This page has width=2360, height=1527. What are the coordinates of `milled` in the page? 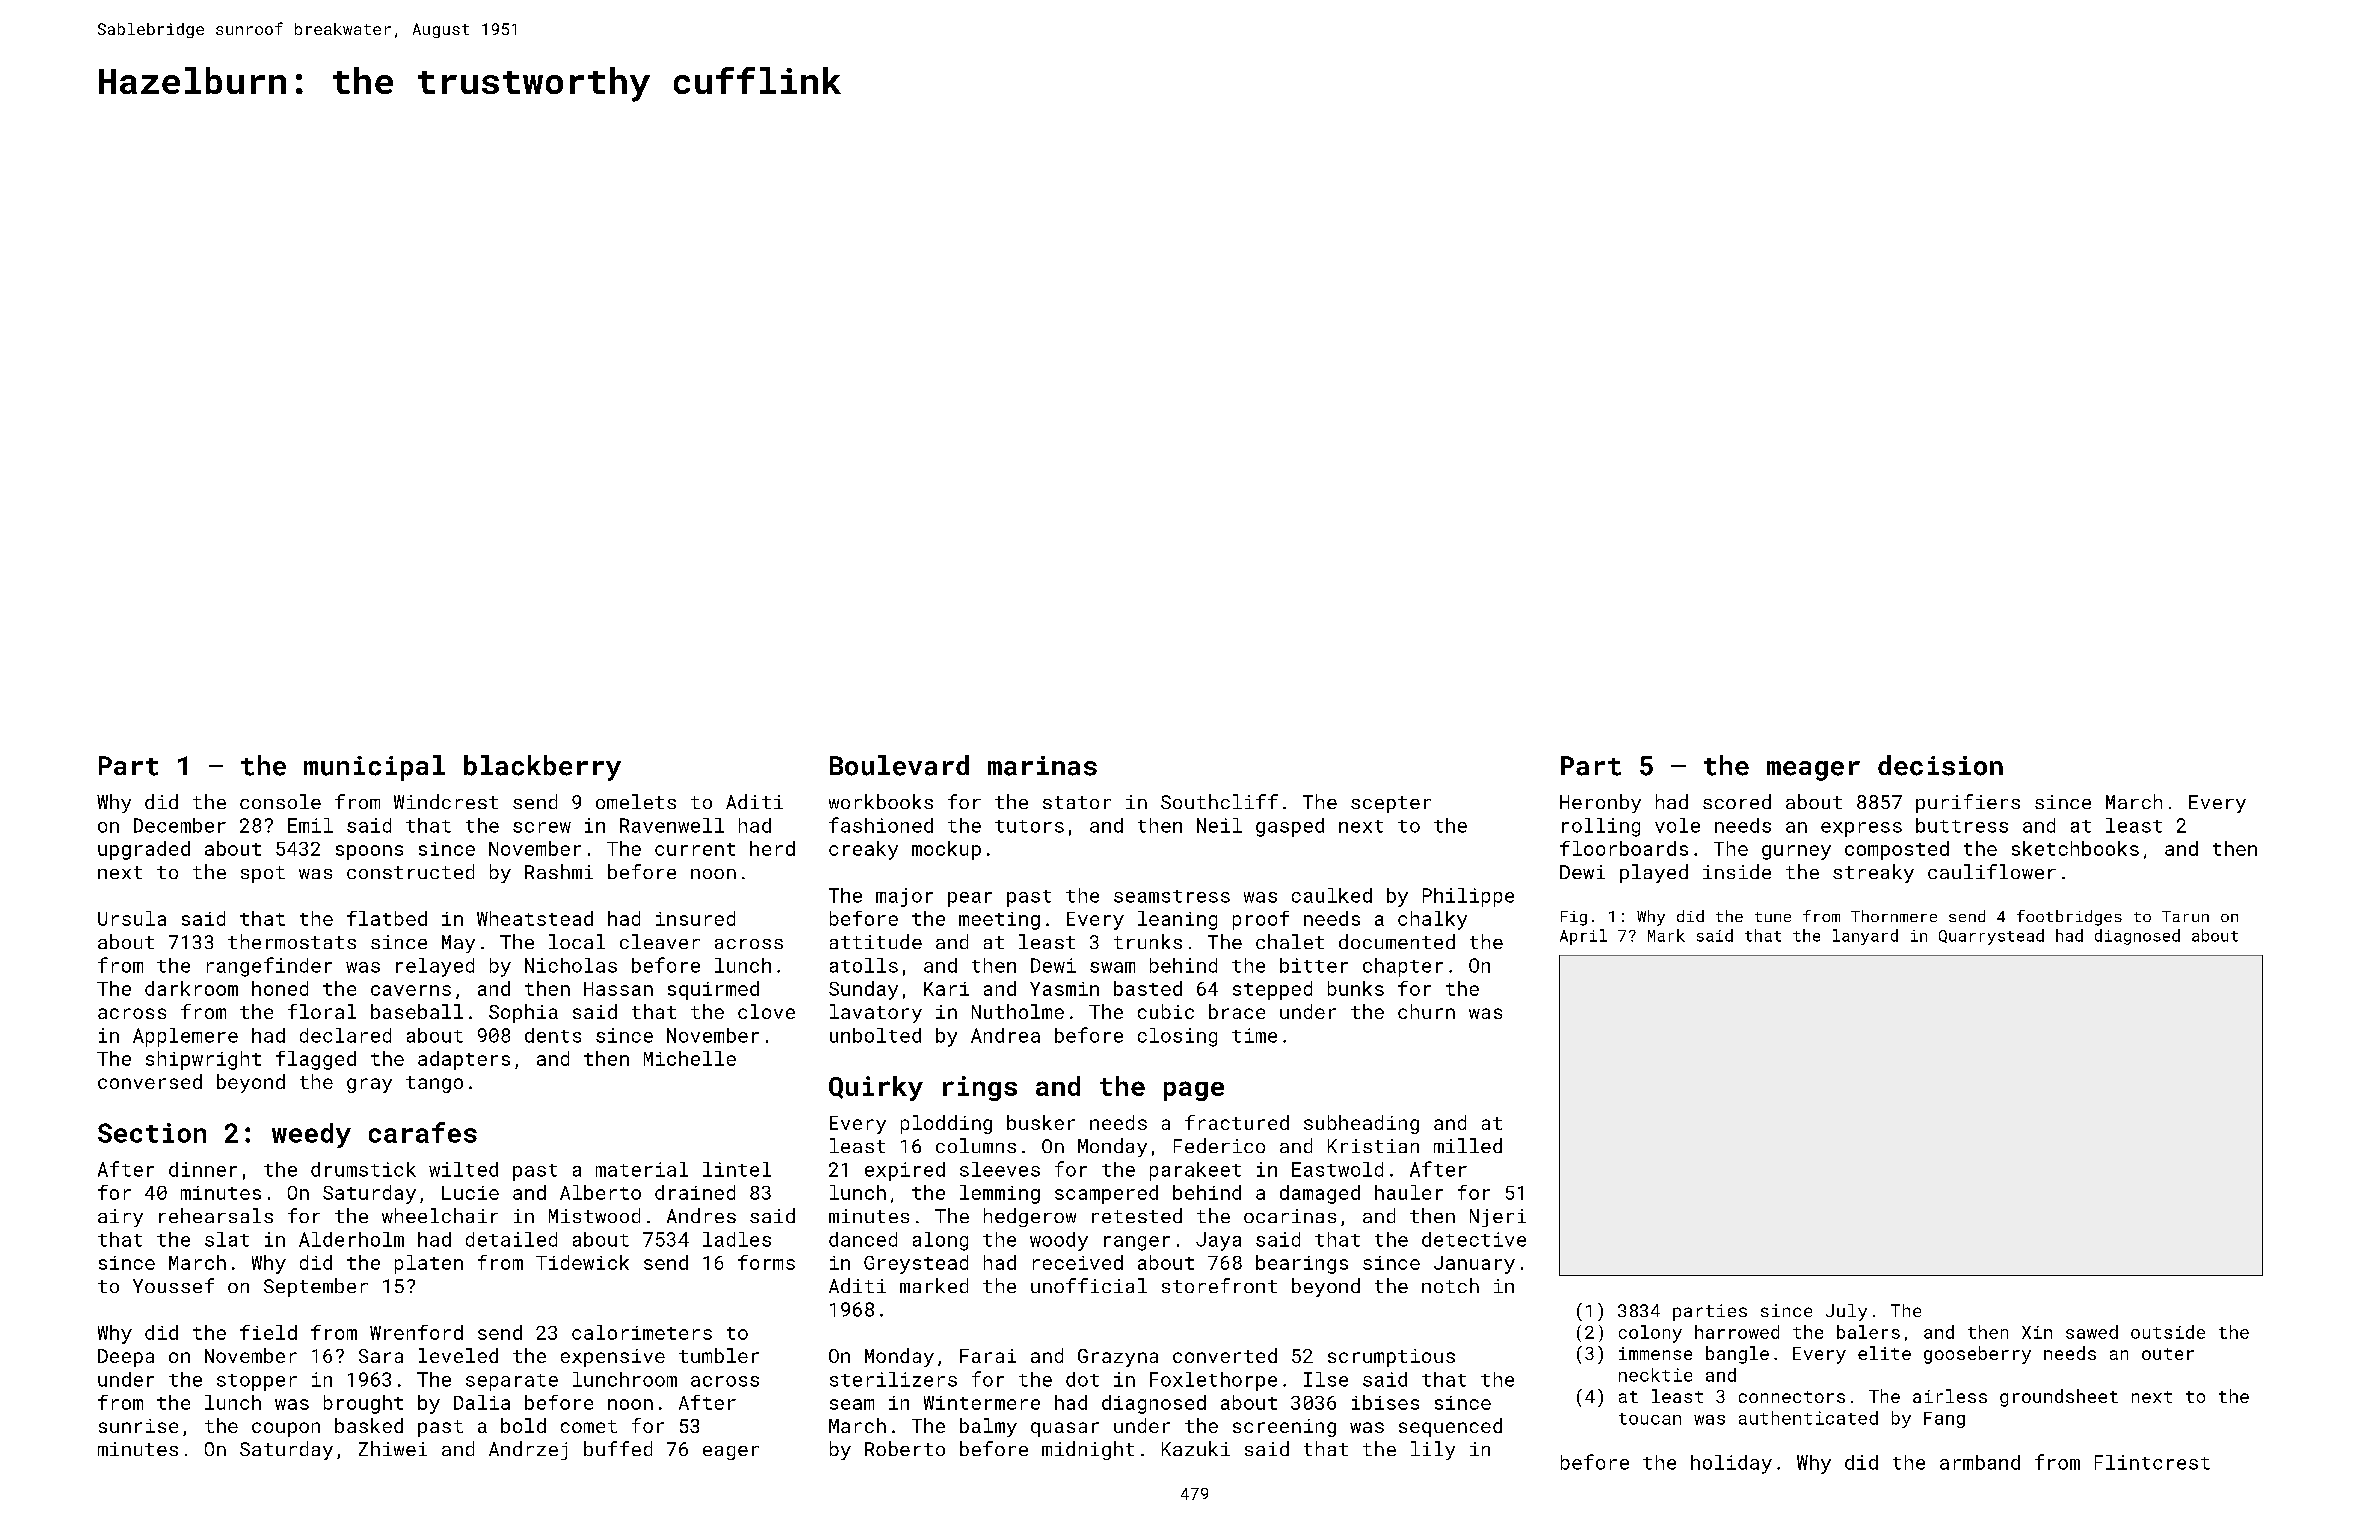 It's located at (1468, 1145).
